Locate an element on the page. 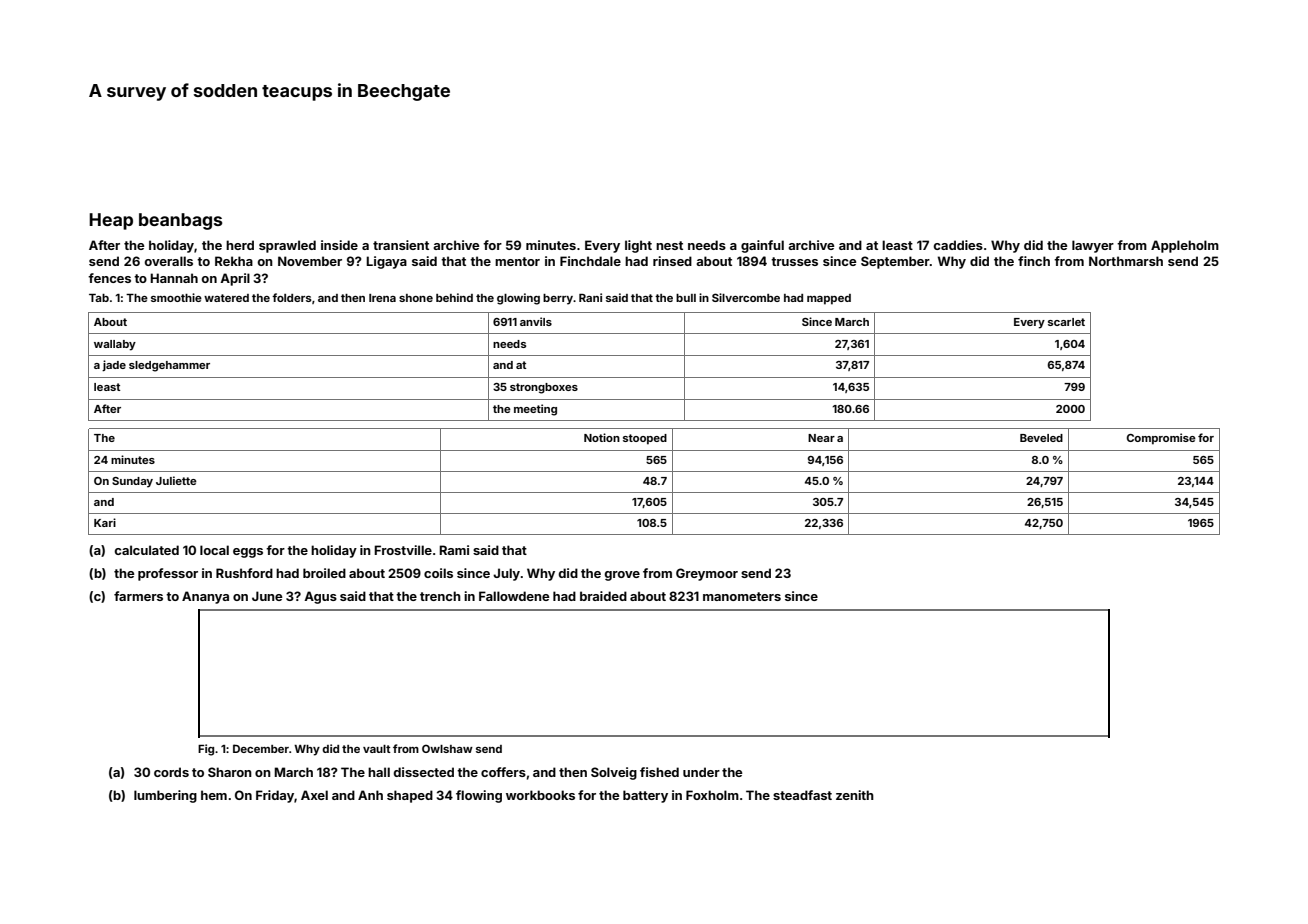 The height and width of the page is (924, 1308). Solveig is located at coordinates (614, 773).
